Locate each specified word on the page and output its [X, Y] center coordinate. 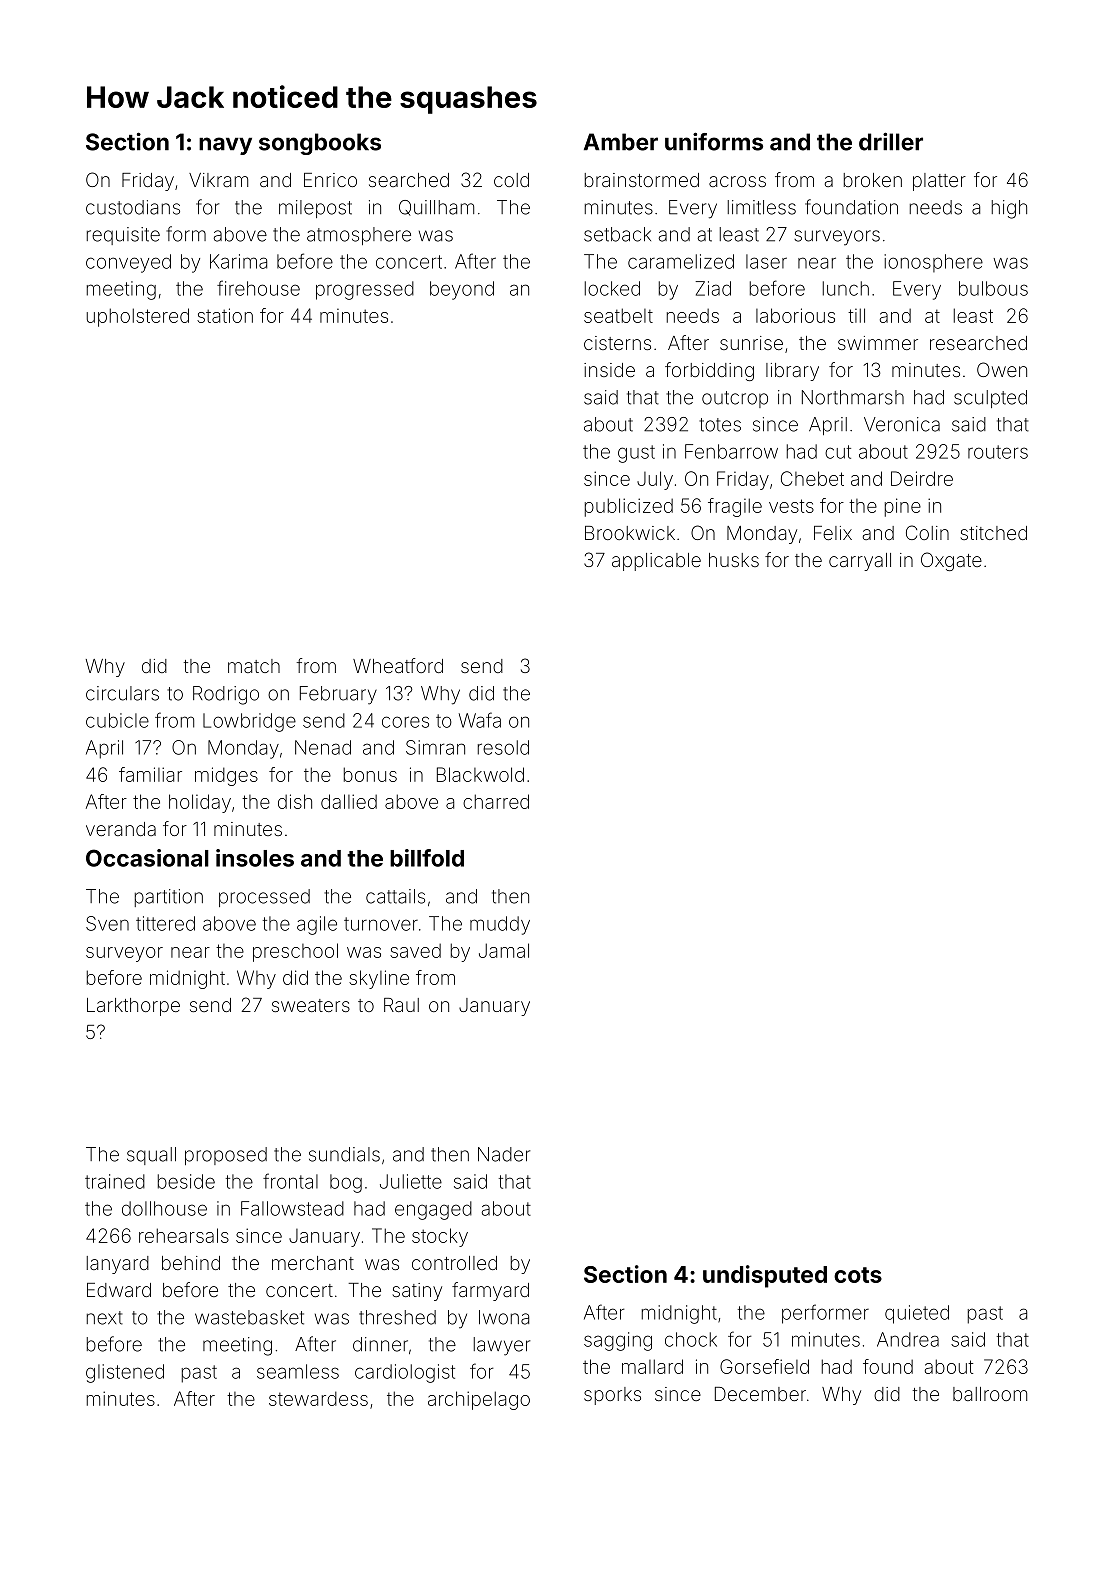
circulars [122, 693]
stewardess [318, 1398]
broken [873, 180]
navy [225, 146]
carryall [860, 562]
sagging [618, 1341]
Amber [621, 142]
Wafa [480, 720]
